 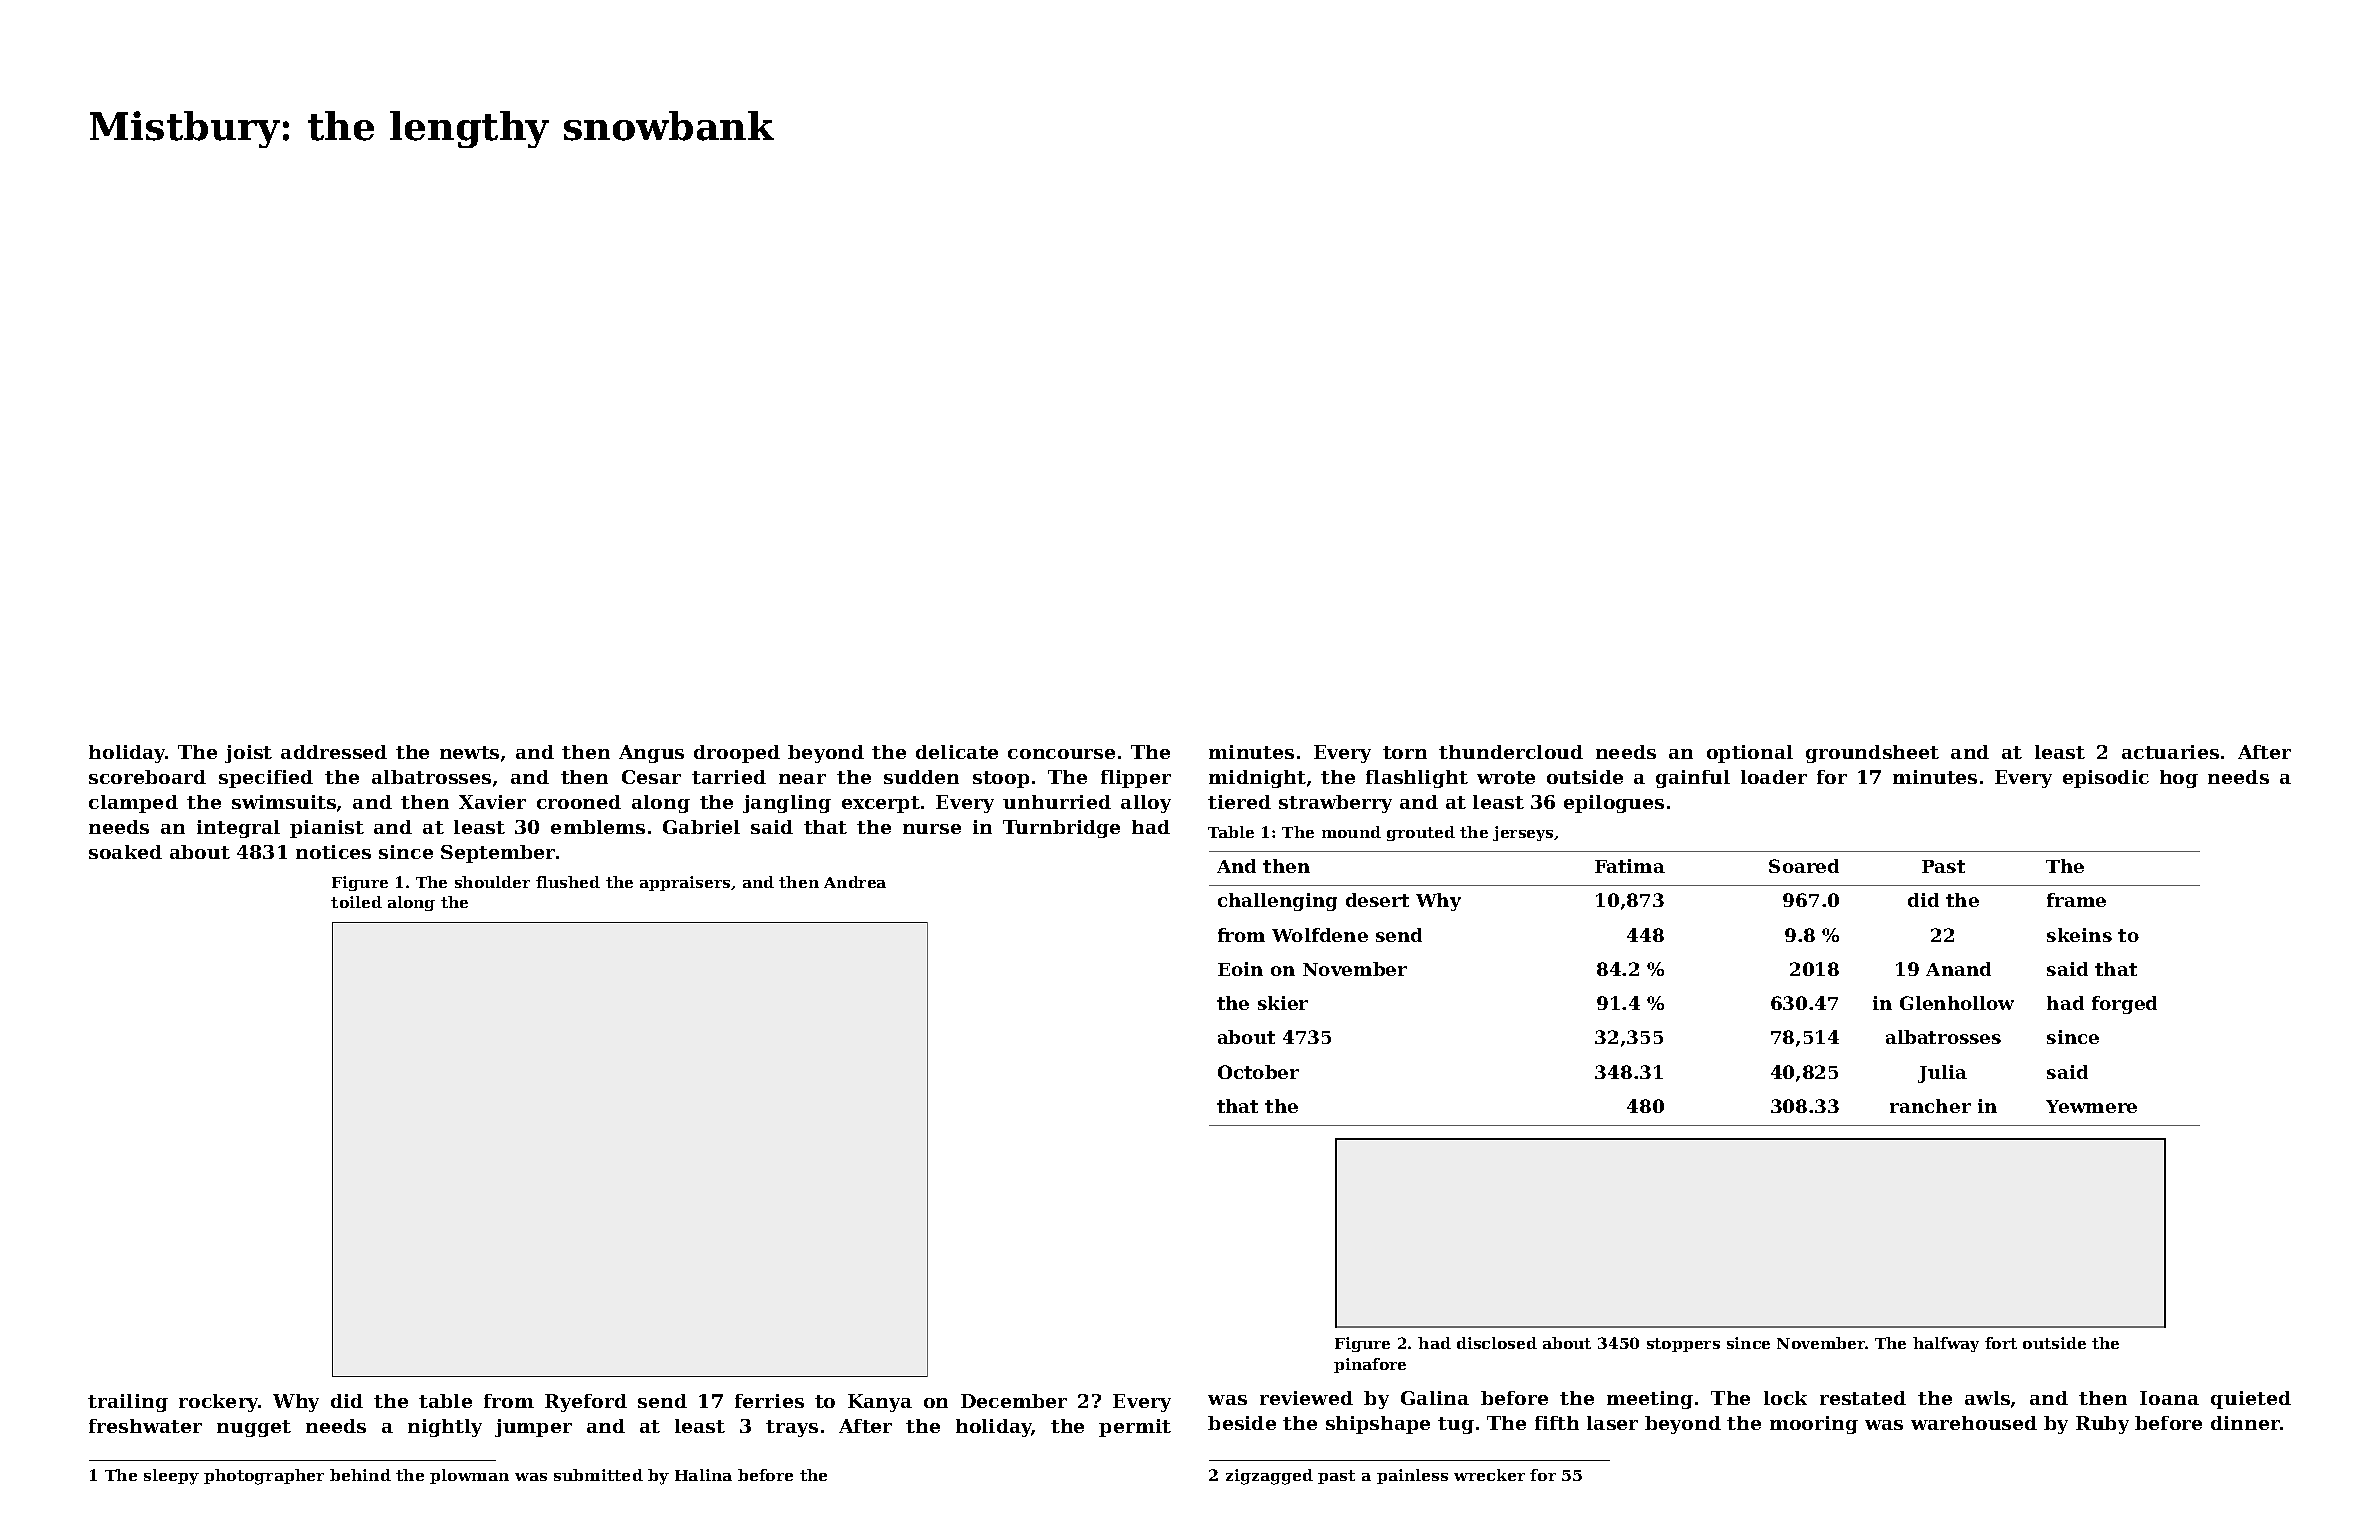 What do you see at coordinates (957, 752) in the screenshot?
I see `delicate` at bounding box center [957, 752].
